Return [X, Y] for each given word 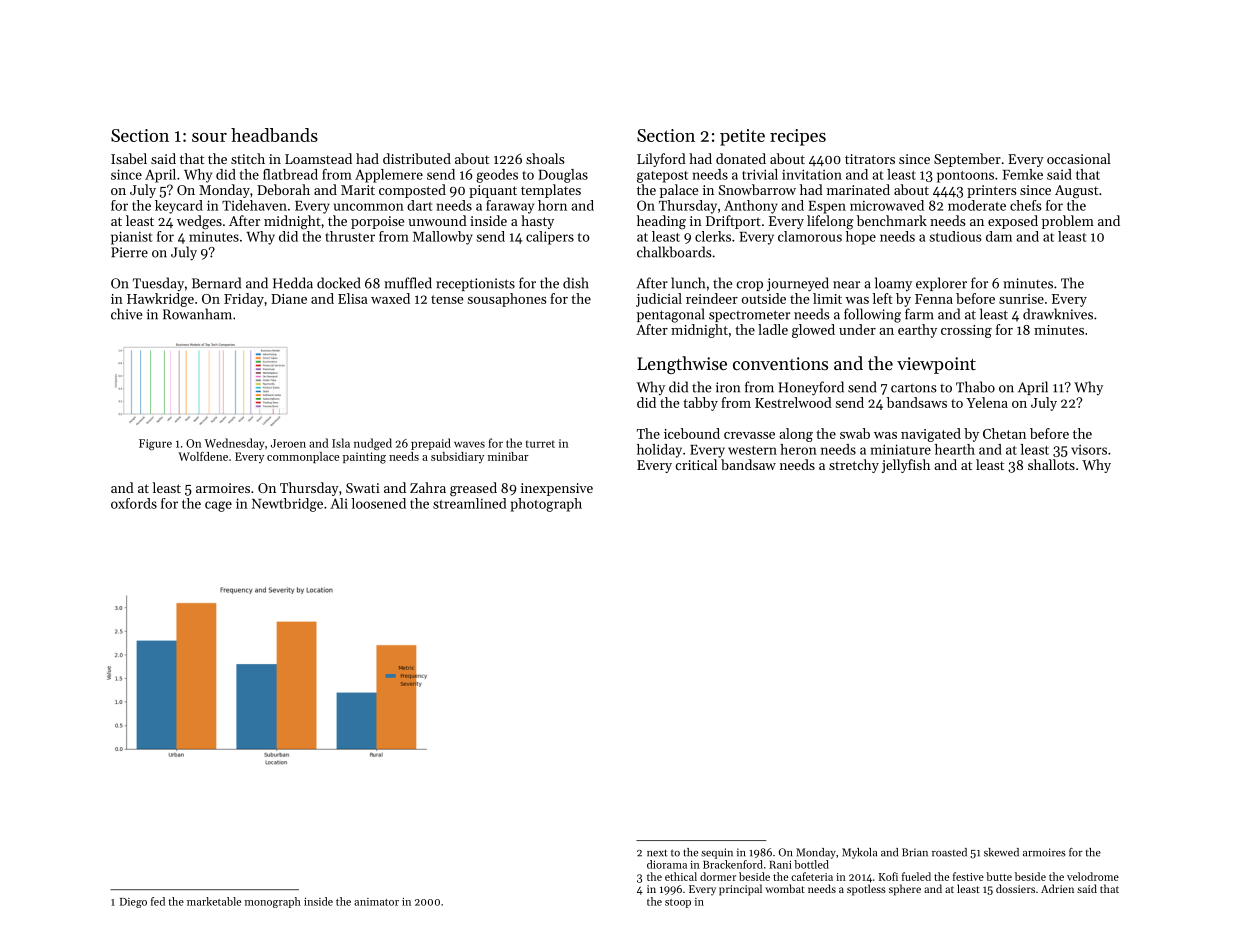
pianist [131, 238]
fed [158, 901]
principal [740, 890]
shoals [545, 158]
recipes [798, 137]
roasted [949, 852]
